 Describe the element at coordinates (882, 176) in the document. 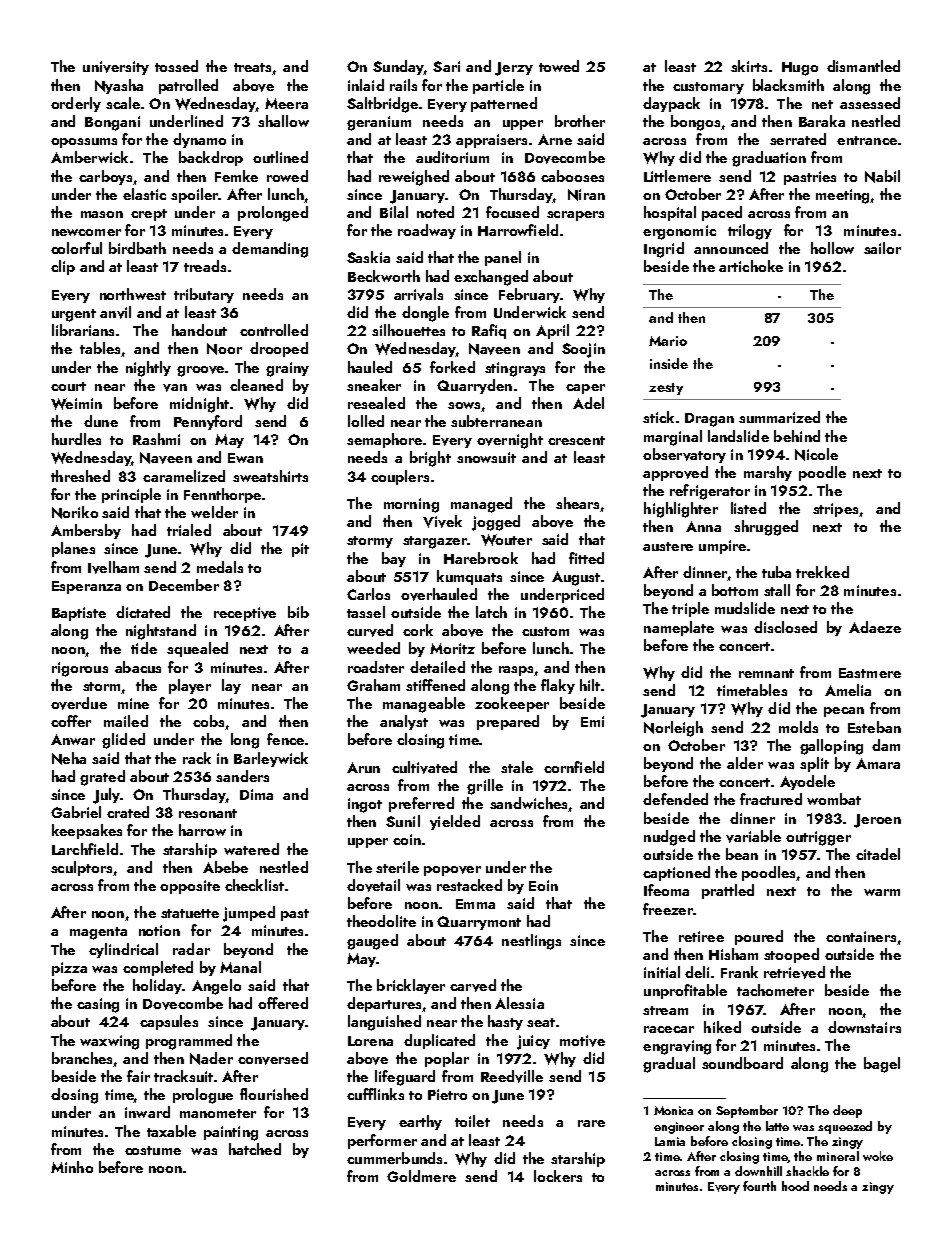

I see `Nabil` at that location.
